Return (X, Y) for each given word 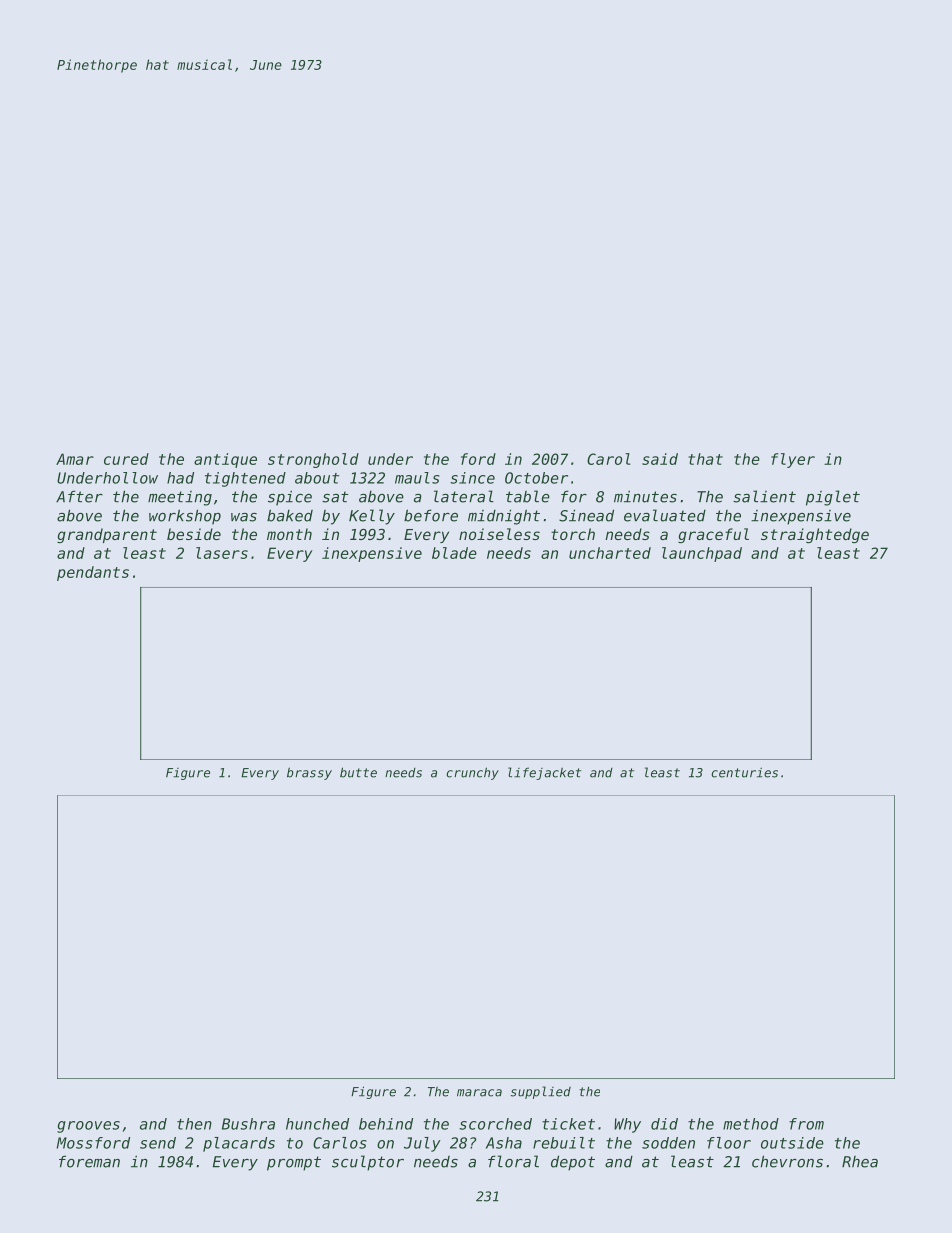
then (194, 1124)
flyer (793, 460)
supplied (541, 1092)
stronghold (313, 460)
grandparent (107, 535)
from (806, 1124)
